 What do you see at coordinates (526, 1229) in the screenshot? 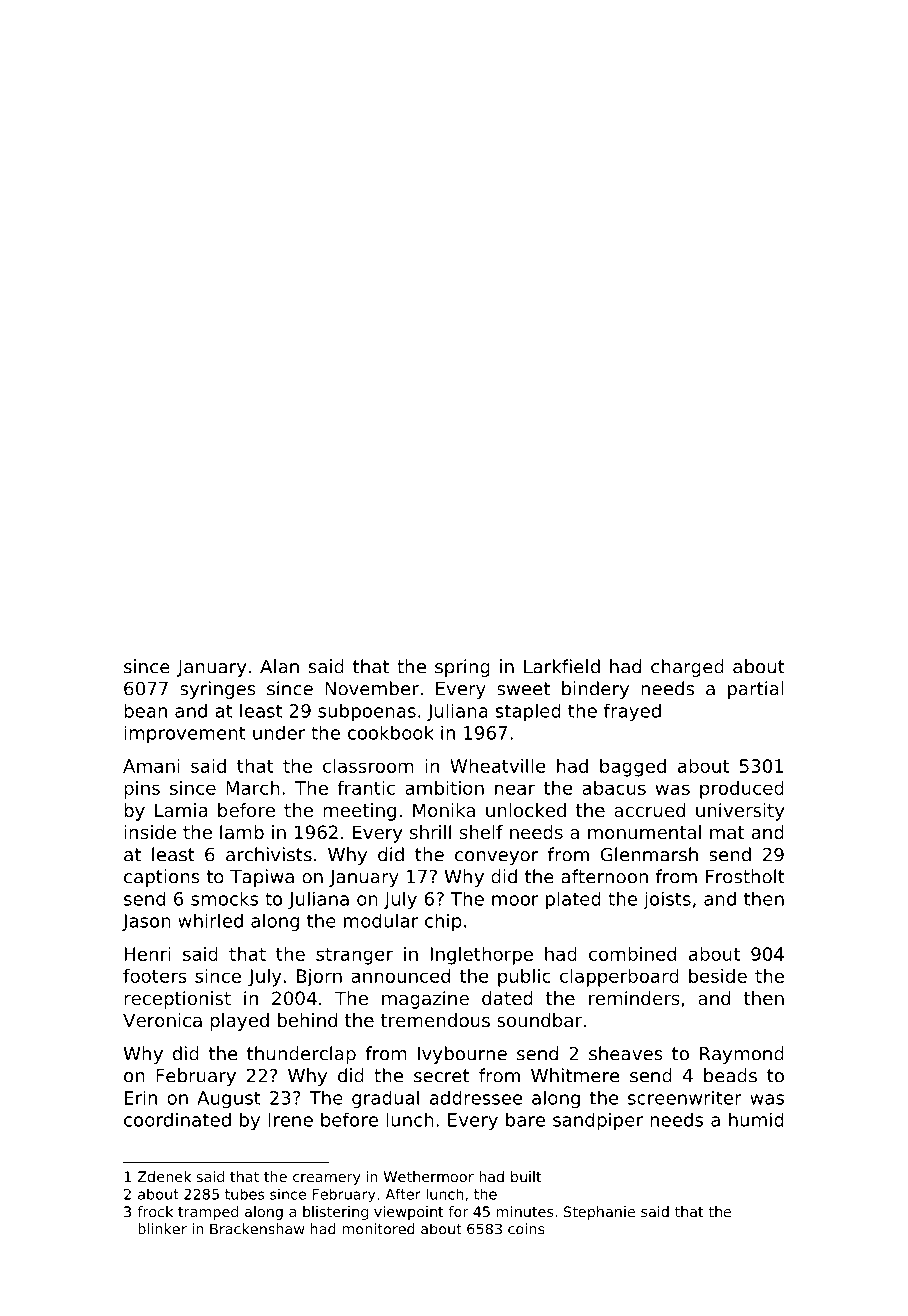
I see `coins` at bounding box center [526, 1229].
